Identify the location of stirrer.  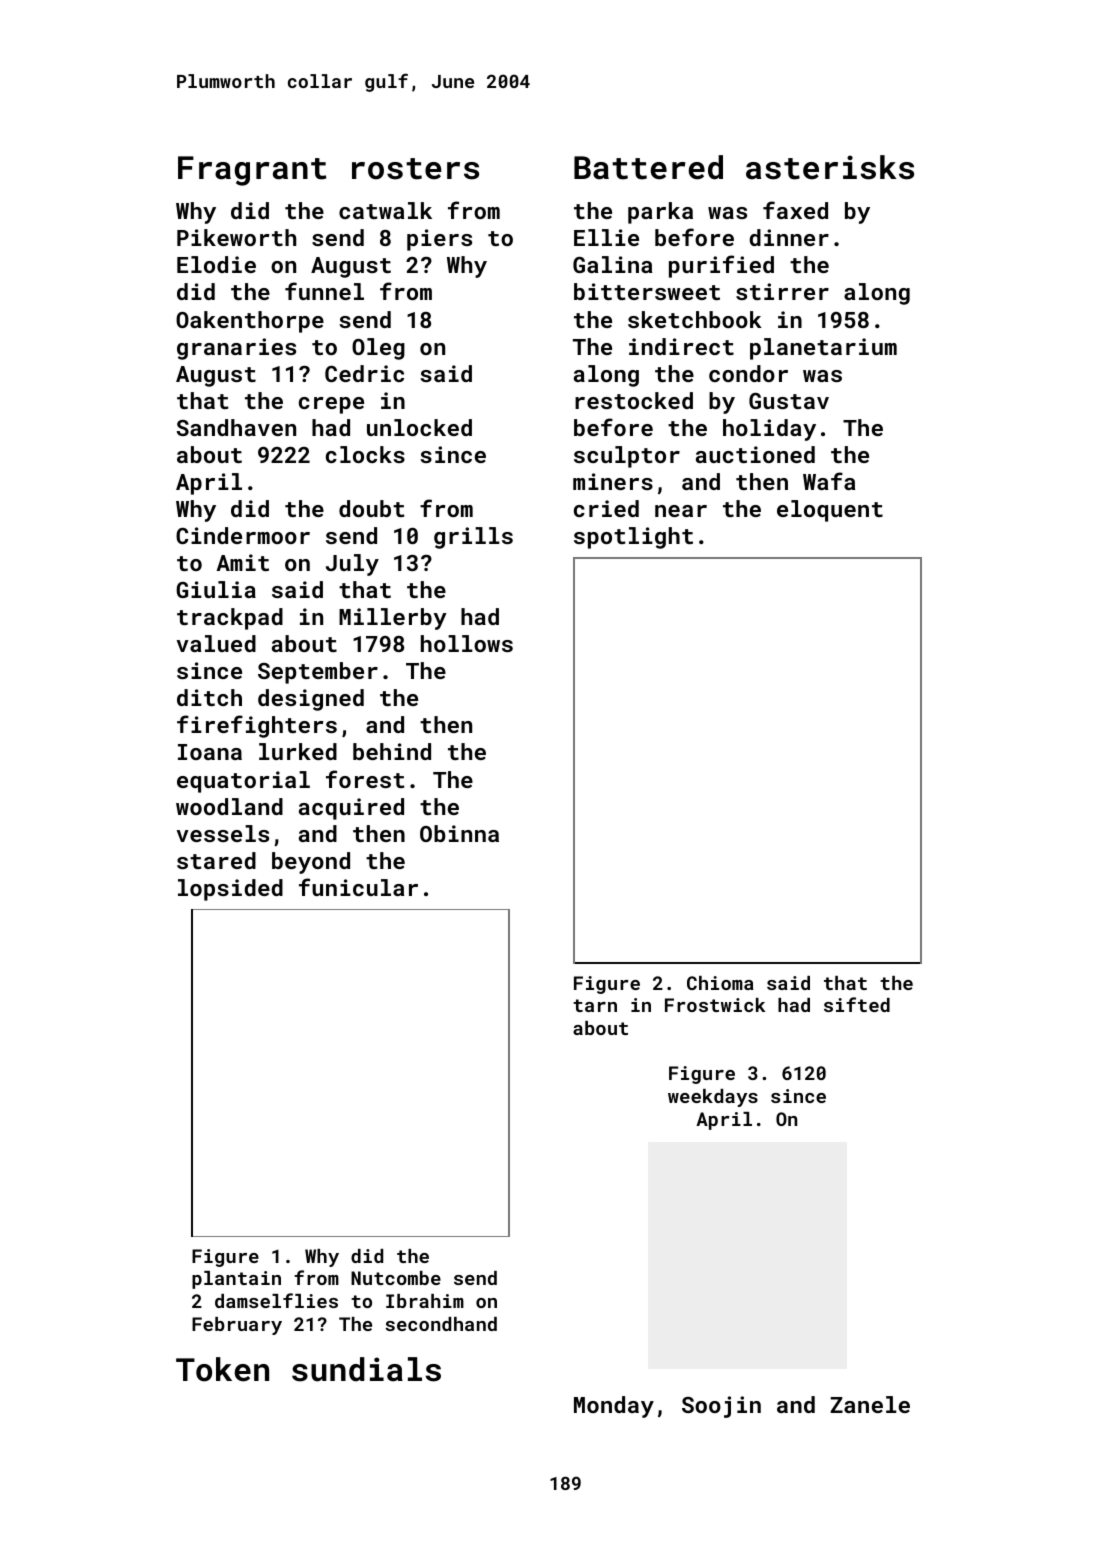
(782, 291).
